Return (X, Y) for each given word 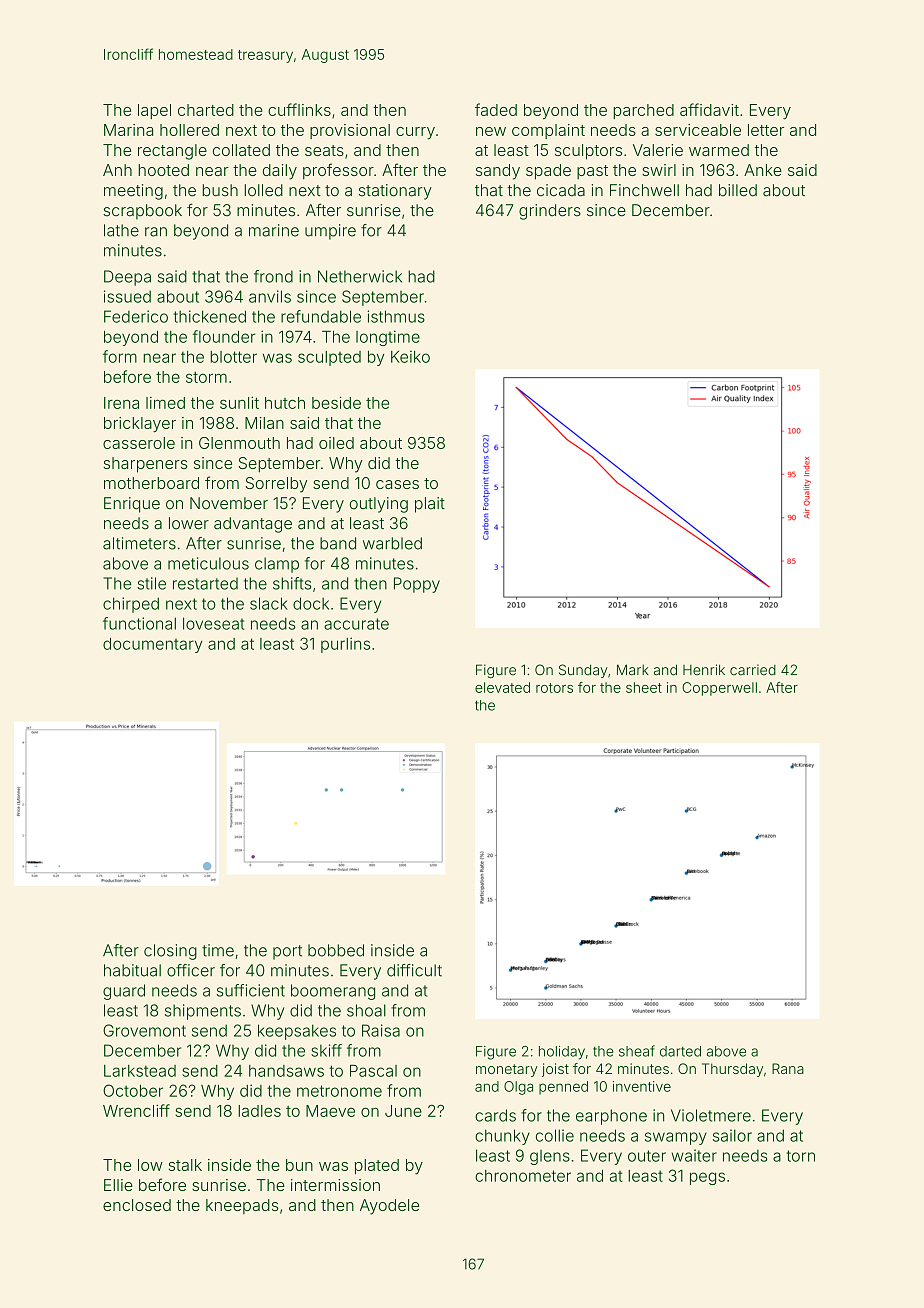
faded (496, 109)
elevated (502, 687)
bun (299, 1165)
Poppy (417, 585)
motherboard (151, 483)
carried (753, 670)
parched (643, 111)
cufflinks (299, 109)
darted (680, 1051)
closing (170, 952)
